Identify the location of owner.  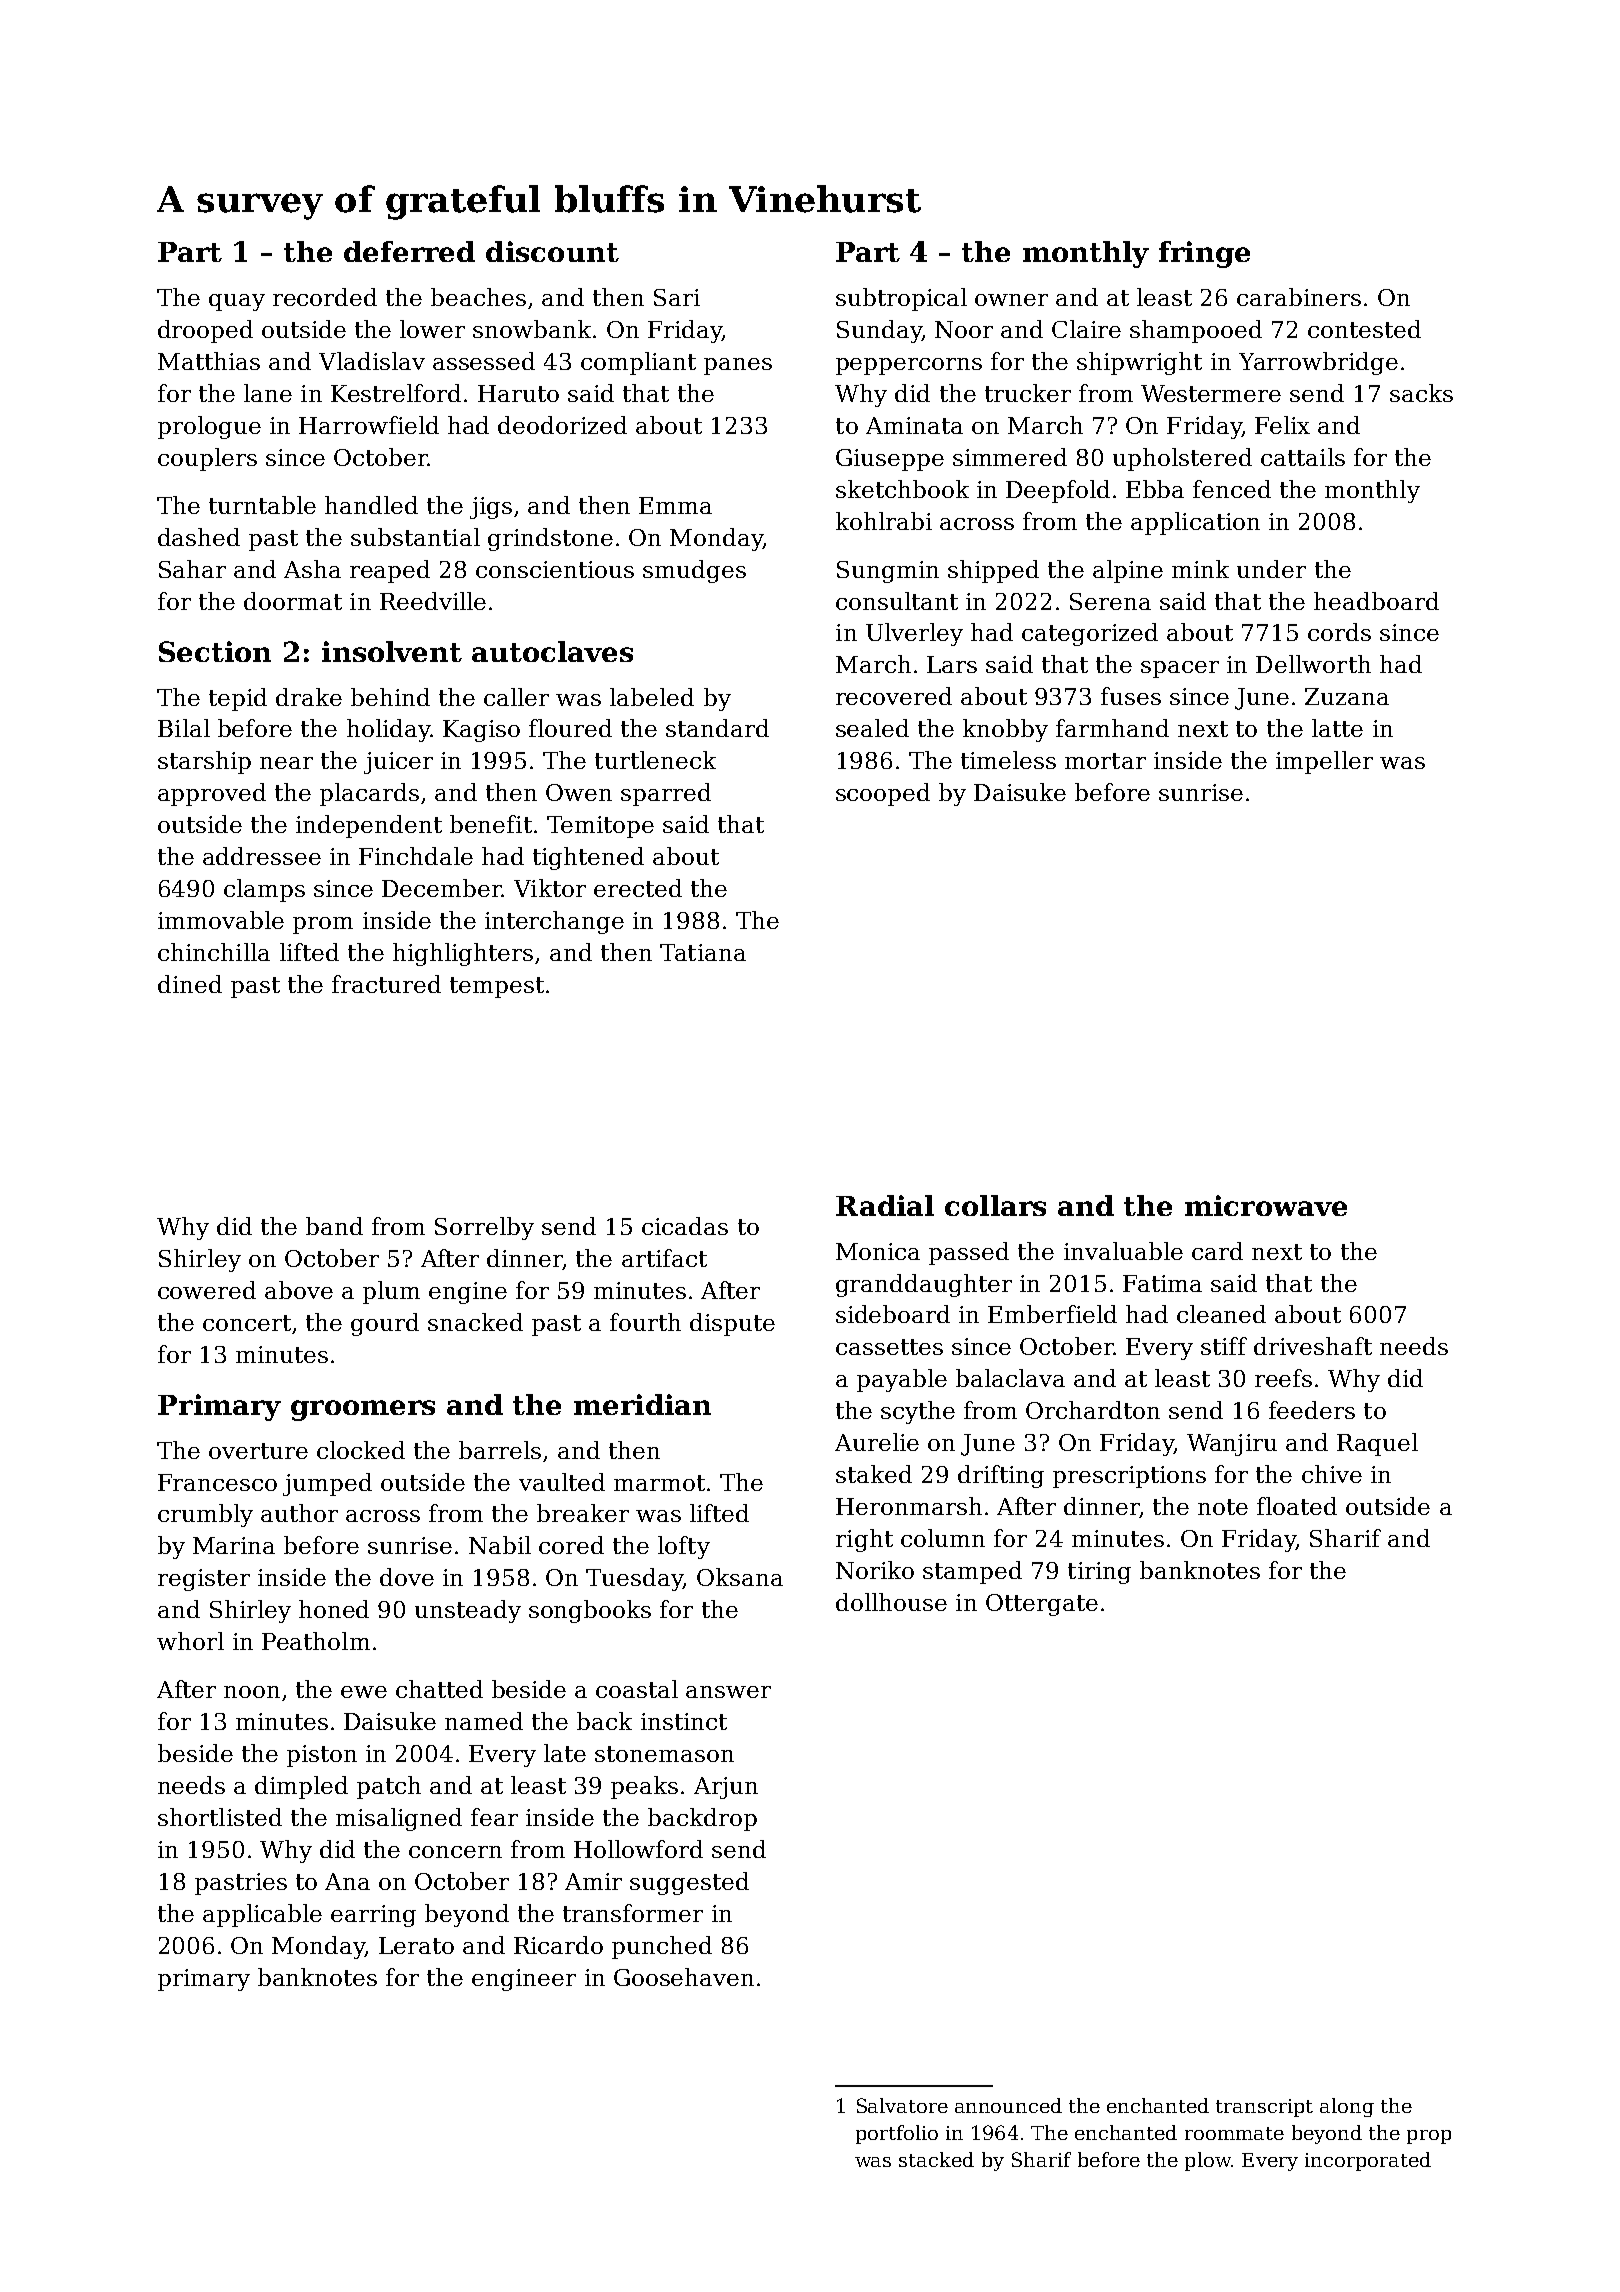
(1011, 300).
